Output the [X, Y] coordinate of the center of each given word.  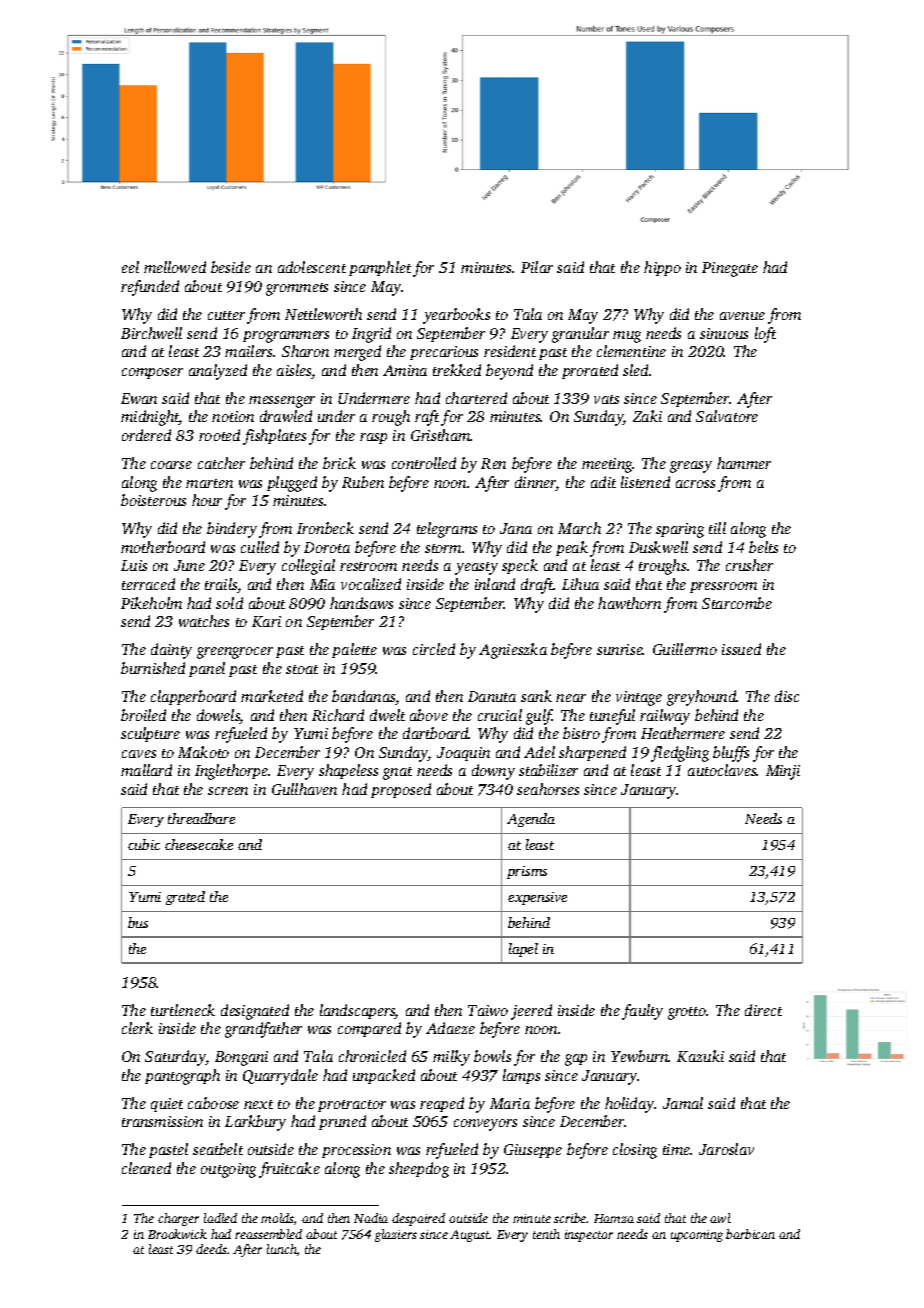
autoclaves [722, 770]
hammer [744, 463]
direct [763, 1010]
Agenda [531, 820]
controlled [424, 463]
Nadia [371, 1218]
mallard [146, 770]
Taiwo [488, 1010]
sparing [680, 530]
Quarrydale [280, 1077]
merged [357, 353]
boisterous [153, 500]
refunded [150, 288]
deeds [211, 1249]
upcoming [697, 1236]
